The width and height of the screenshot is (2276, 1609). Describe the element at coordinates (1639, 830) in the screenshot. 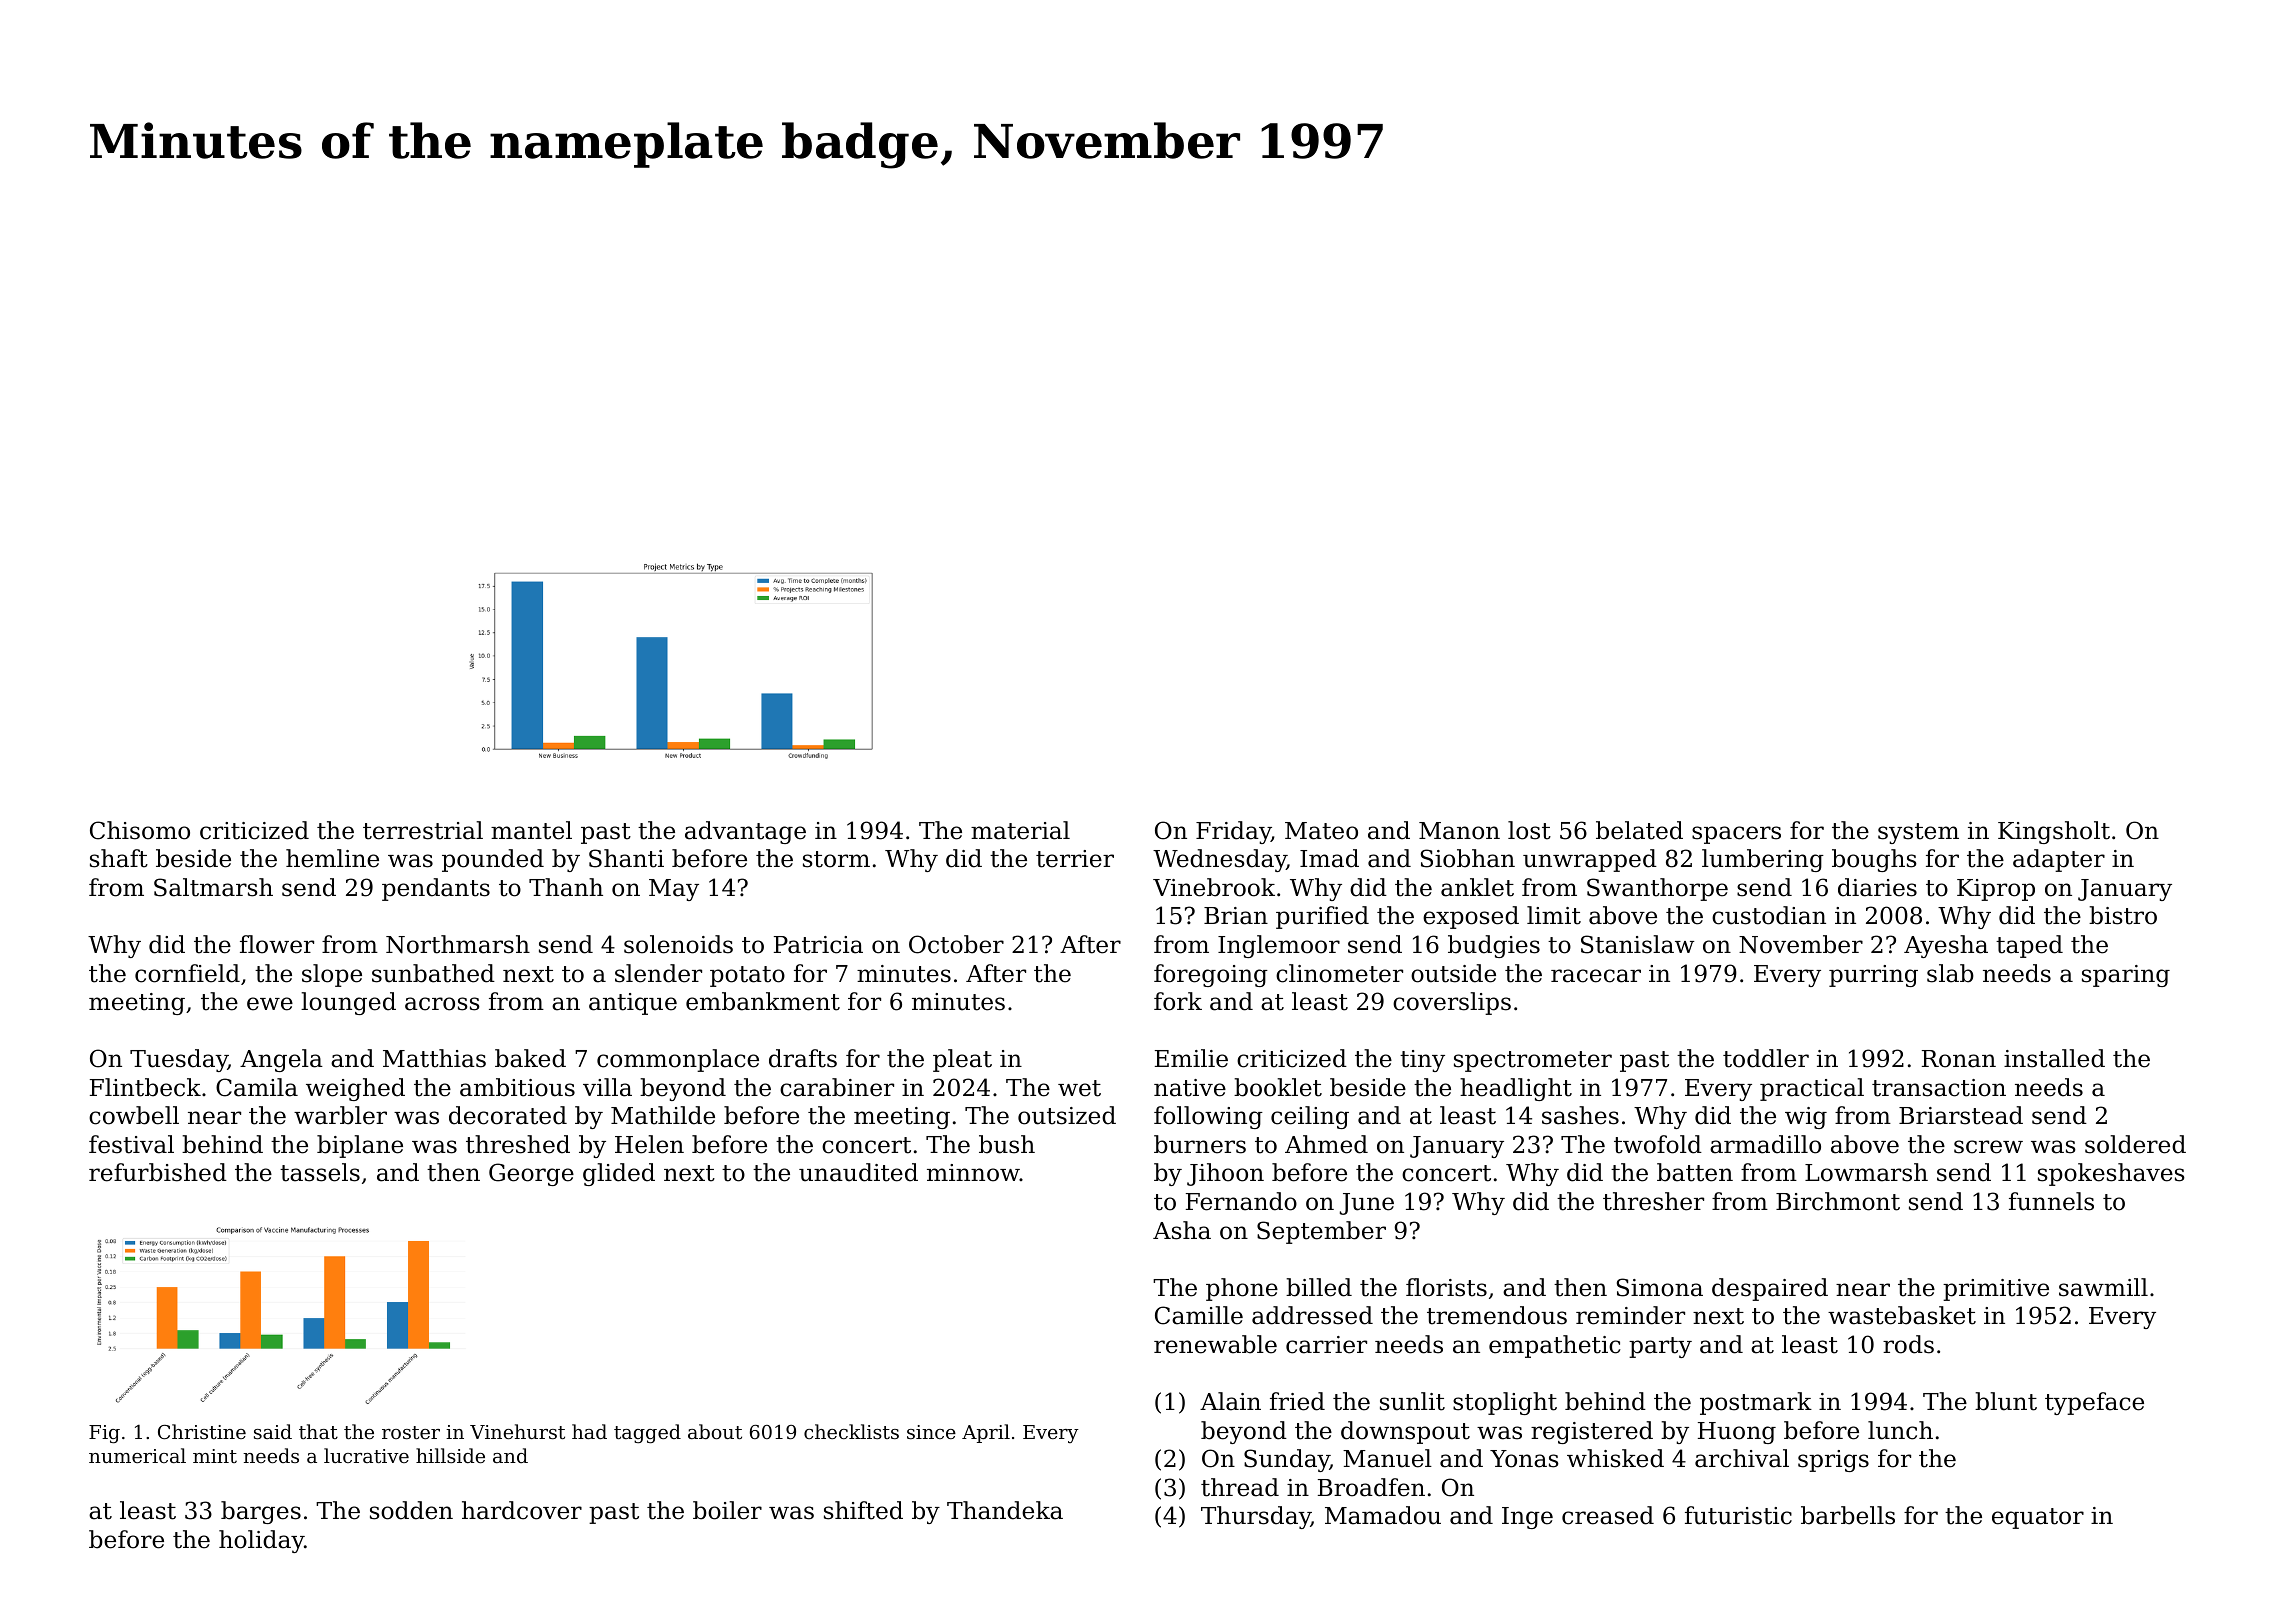

I see `belated` at that location.
